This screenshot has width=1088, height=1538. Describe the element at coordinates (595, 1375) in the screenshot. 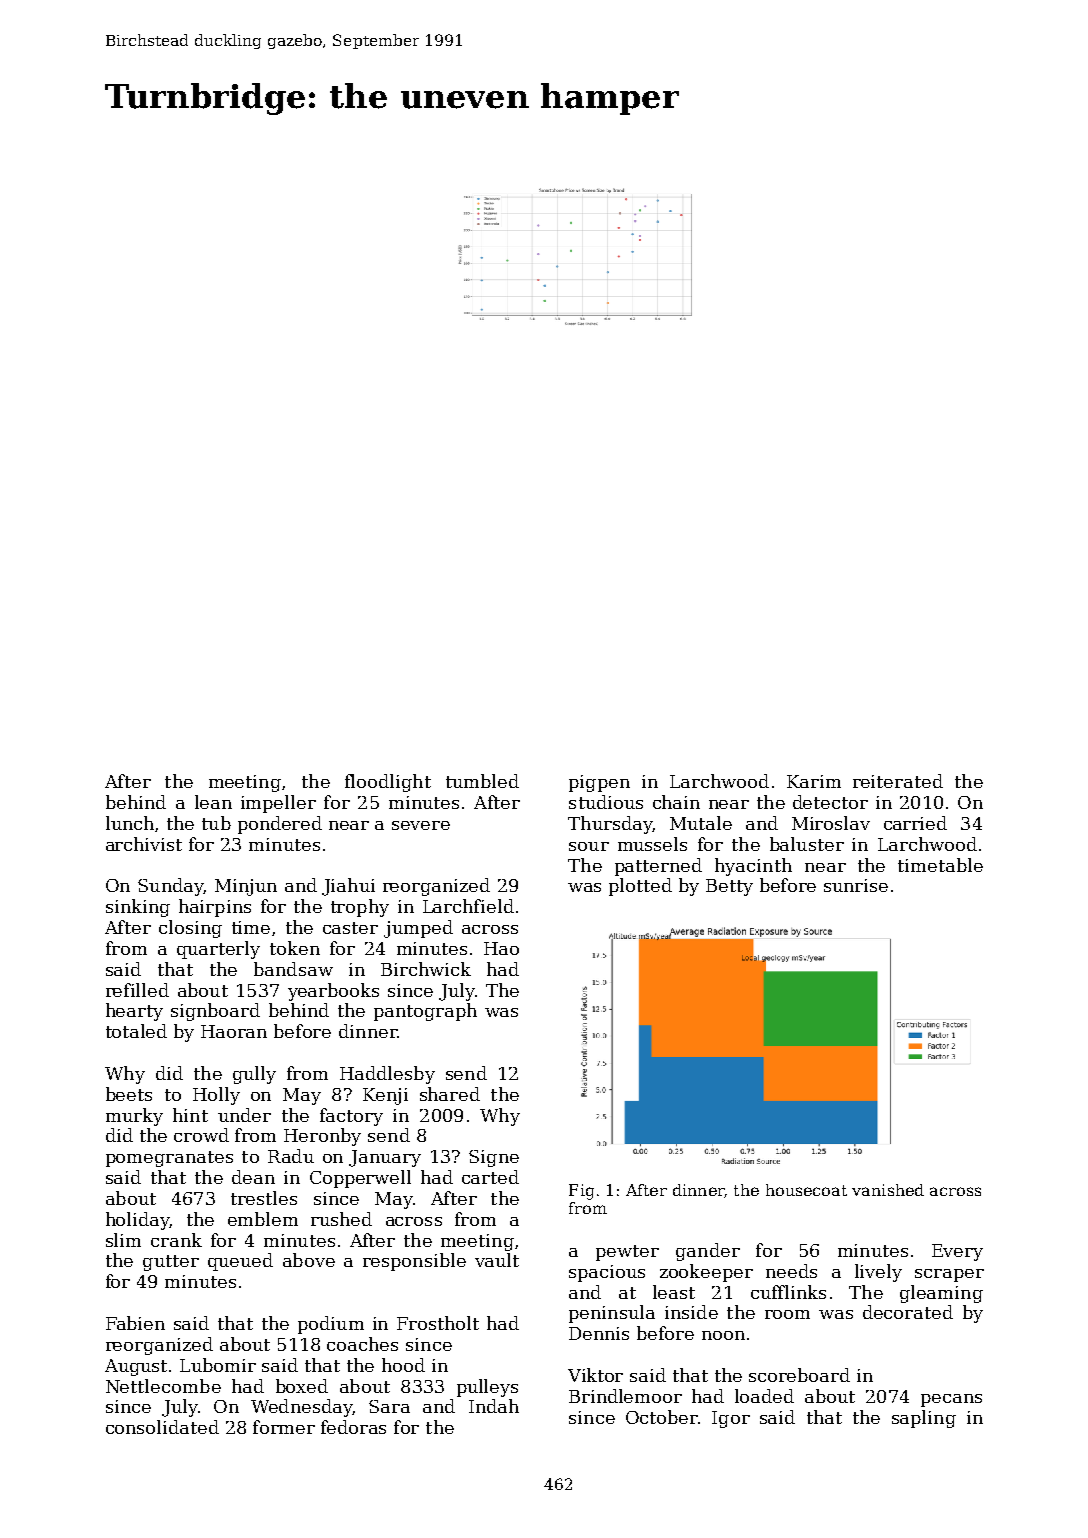

I see `Viktor` at that location.
